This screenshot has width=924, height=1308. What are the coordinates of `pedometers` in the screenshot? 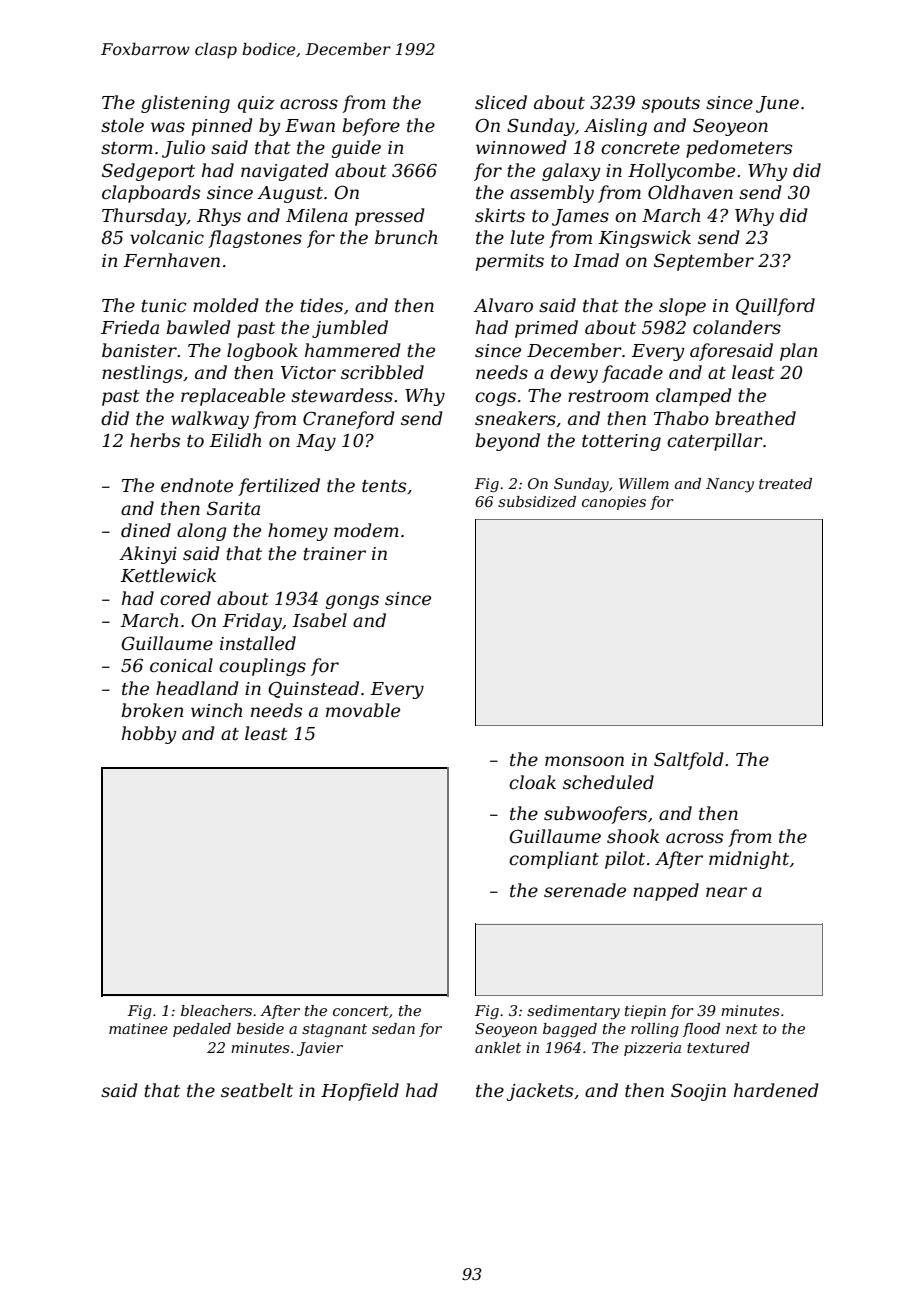 It's located at (739, 149).
